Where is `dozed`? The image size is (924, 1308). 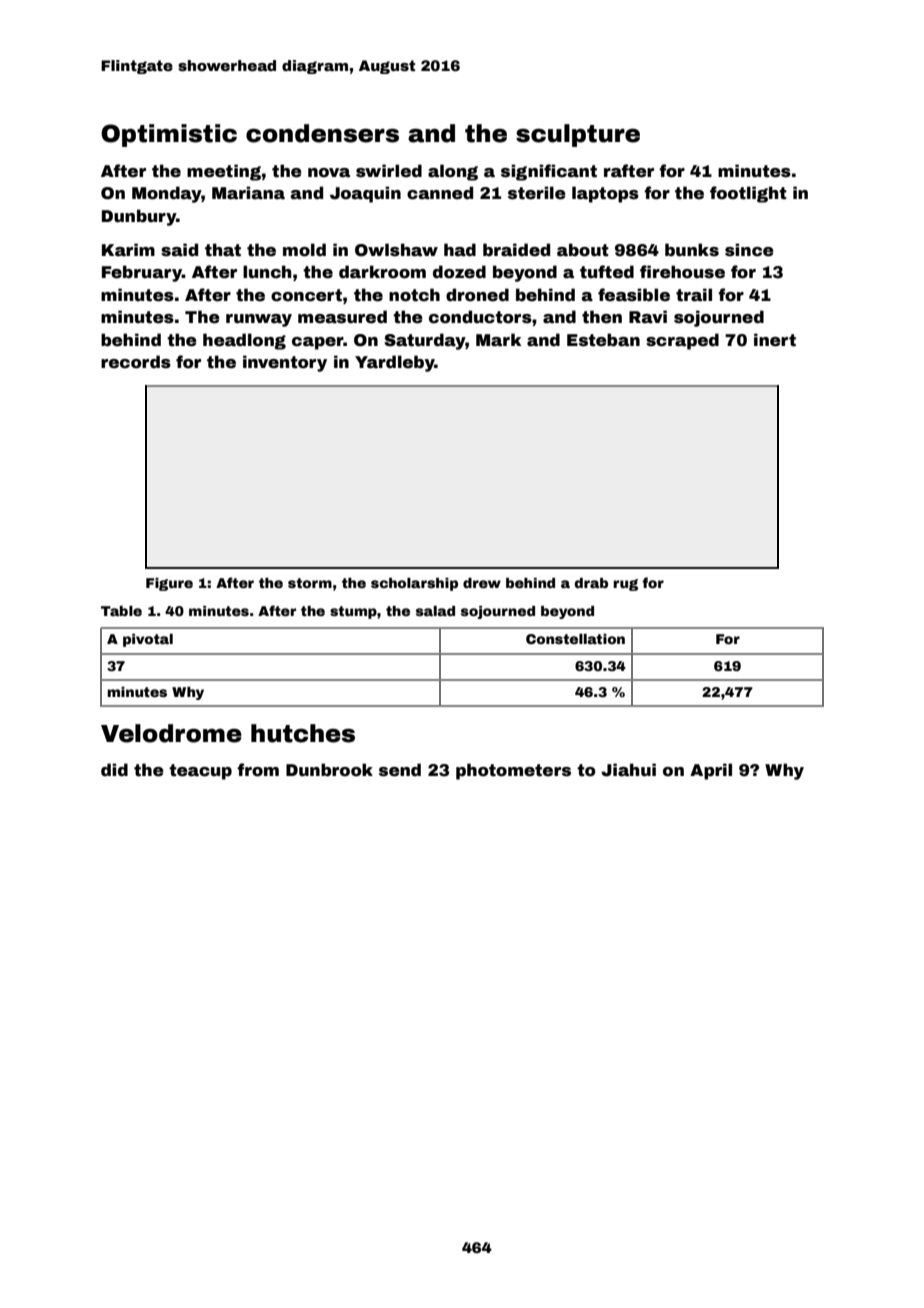 dozed is located at coordinates (459, 272).
